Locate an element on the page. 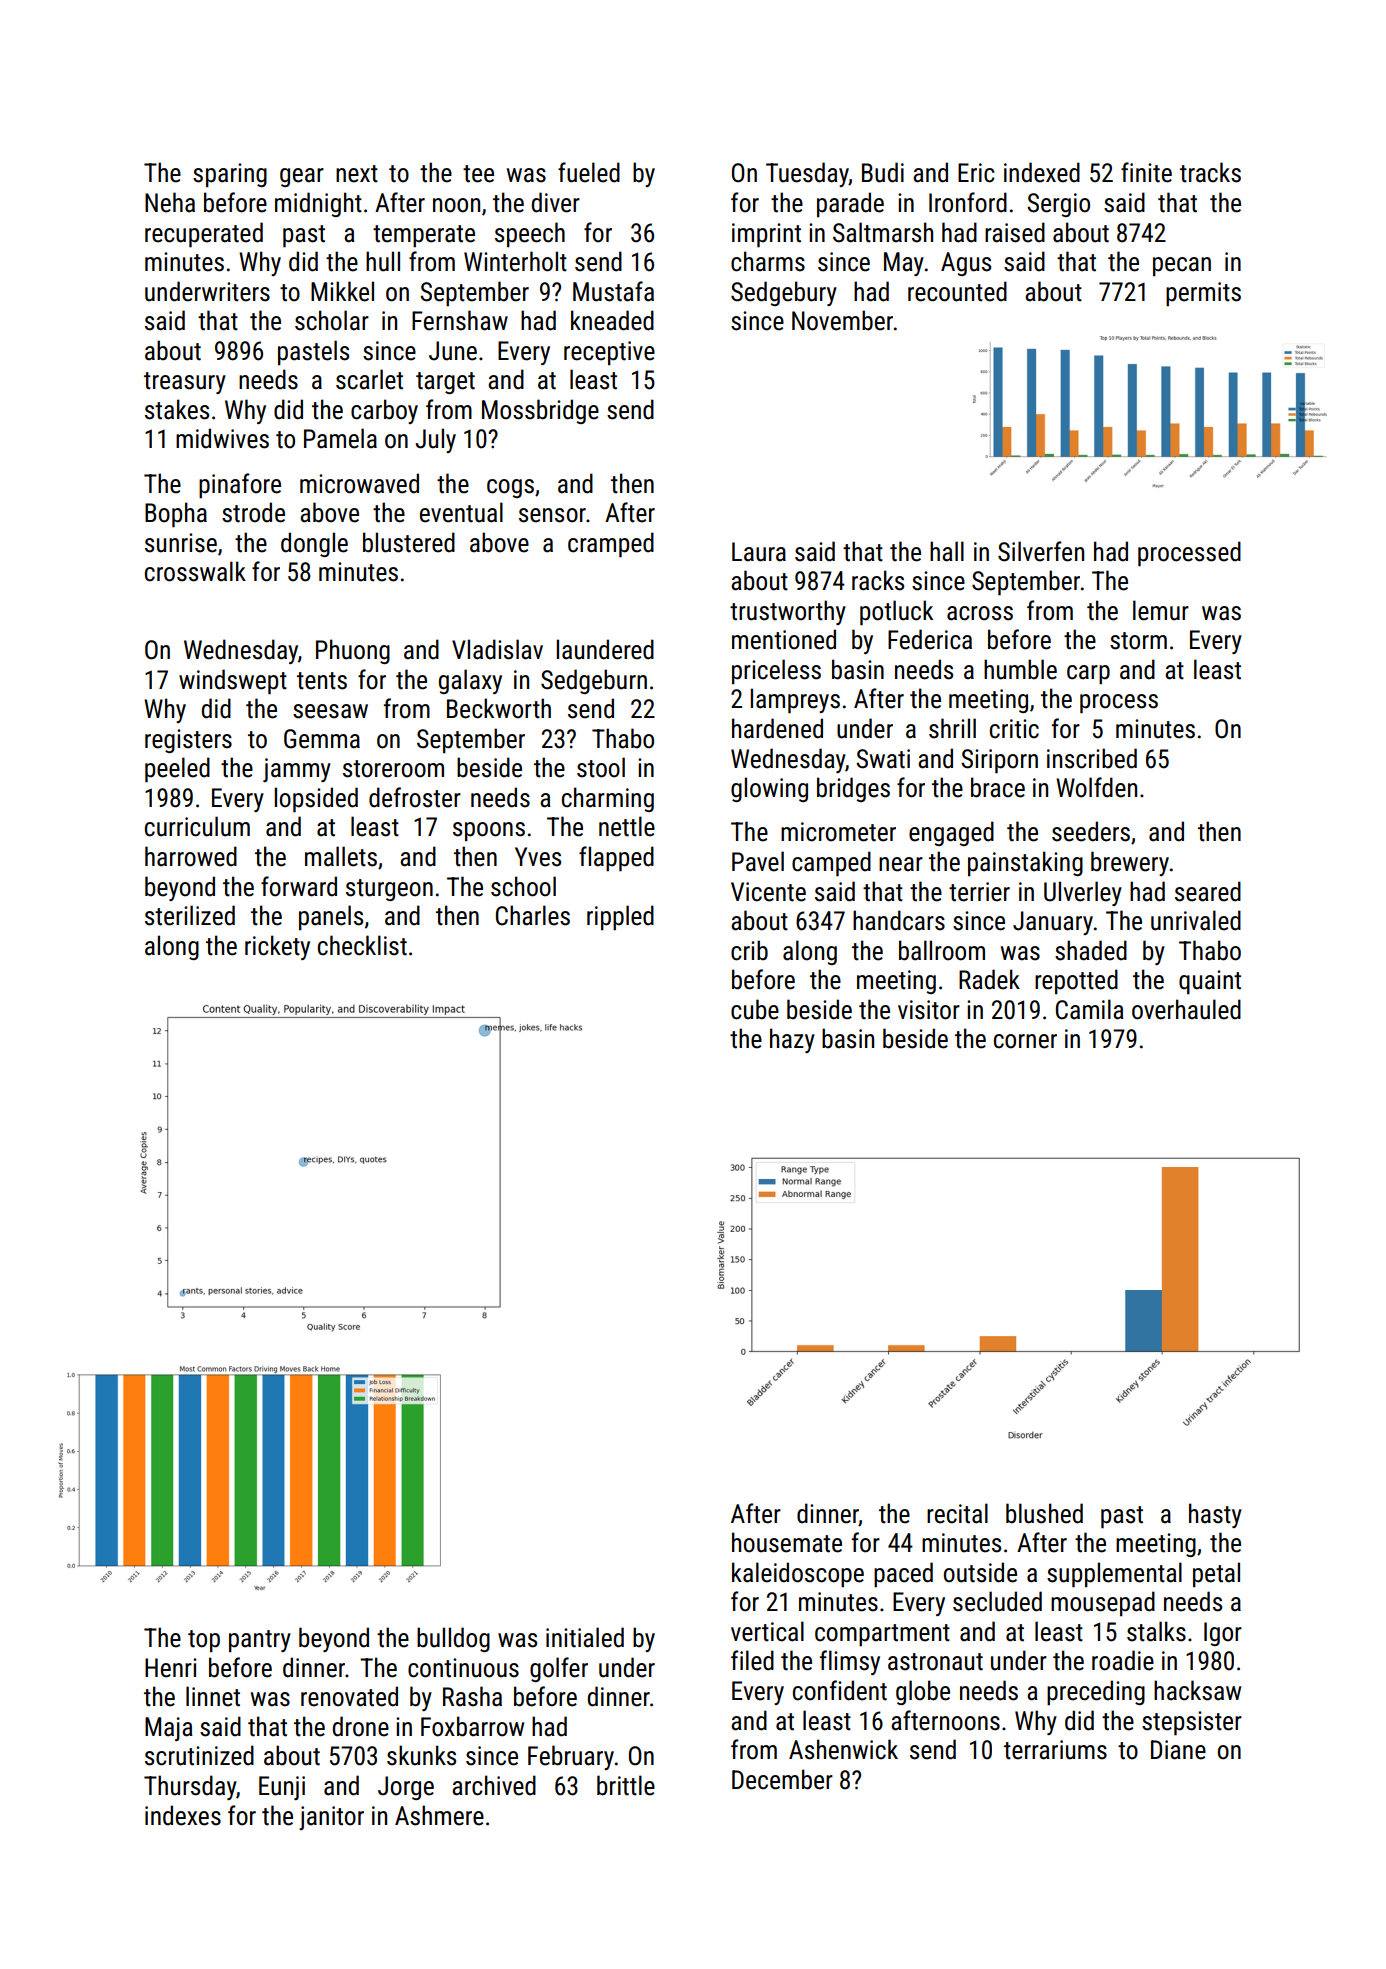 This page has height=1969, width=1386. stepsister is located at coordinates (1192, 1723).
